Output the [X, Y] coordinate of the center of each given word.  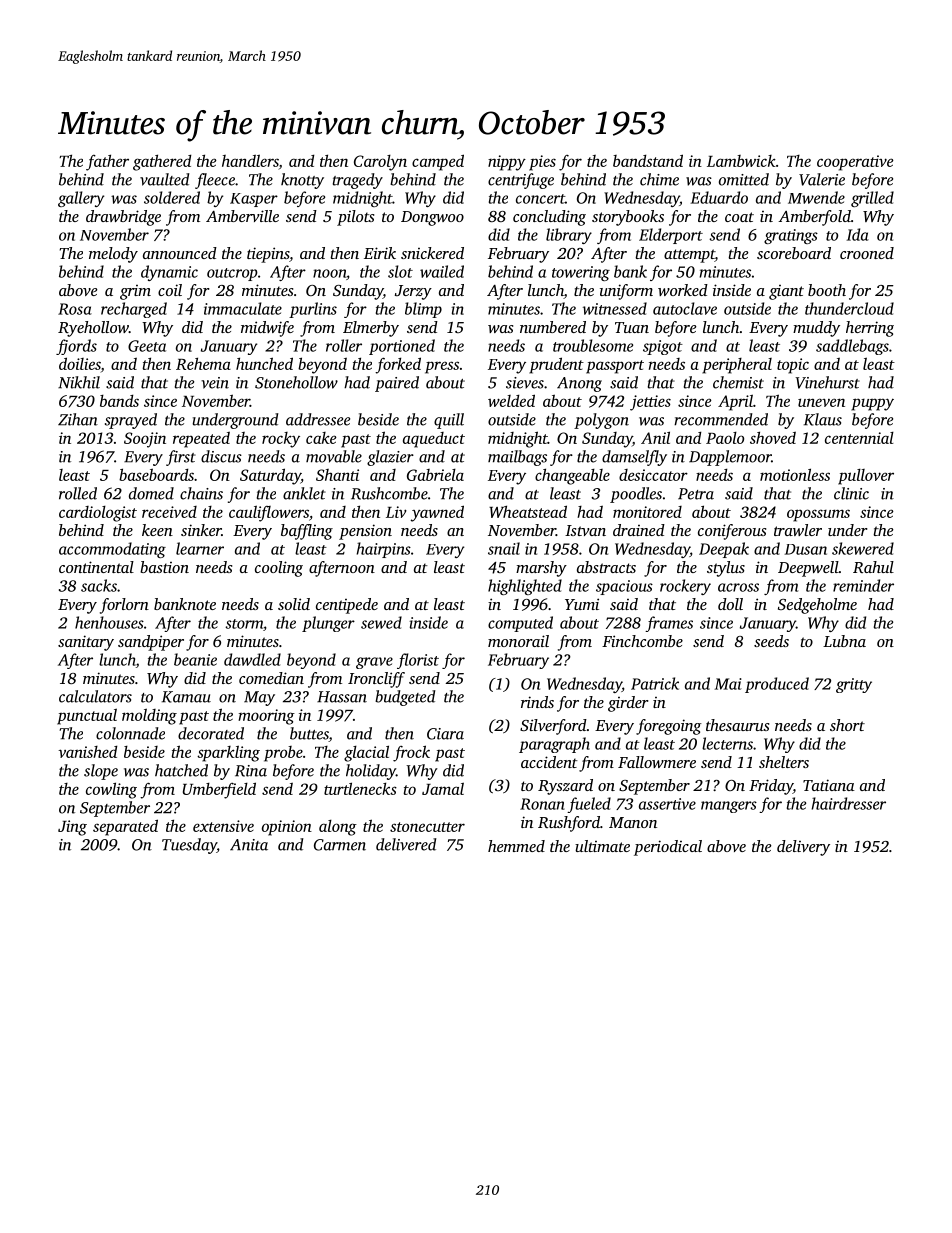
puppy [872, 404]
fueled [589, 805]
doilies [80, 365]
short [847, 725]
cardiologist [98, 514]
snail [504, 548]
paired [397, 384]
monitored [647, 512]
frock [411, 753]
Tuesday [189, 846]
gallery [81, 199]
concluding [549, 218]
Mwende [816, 197]
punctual [87, 716]
